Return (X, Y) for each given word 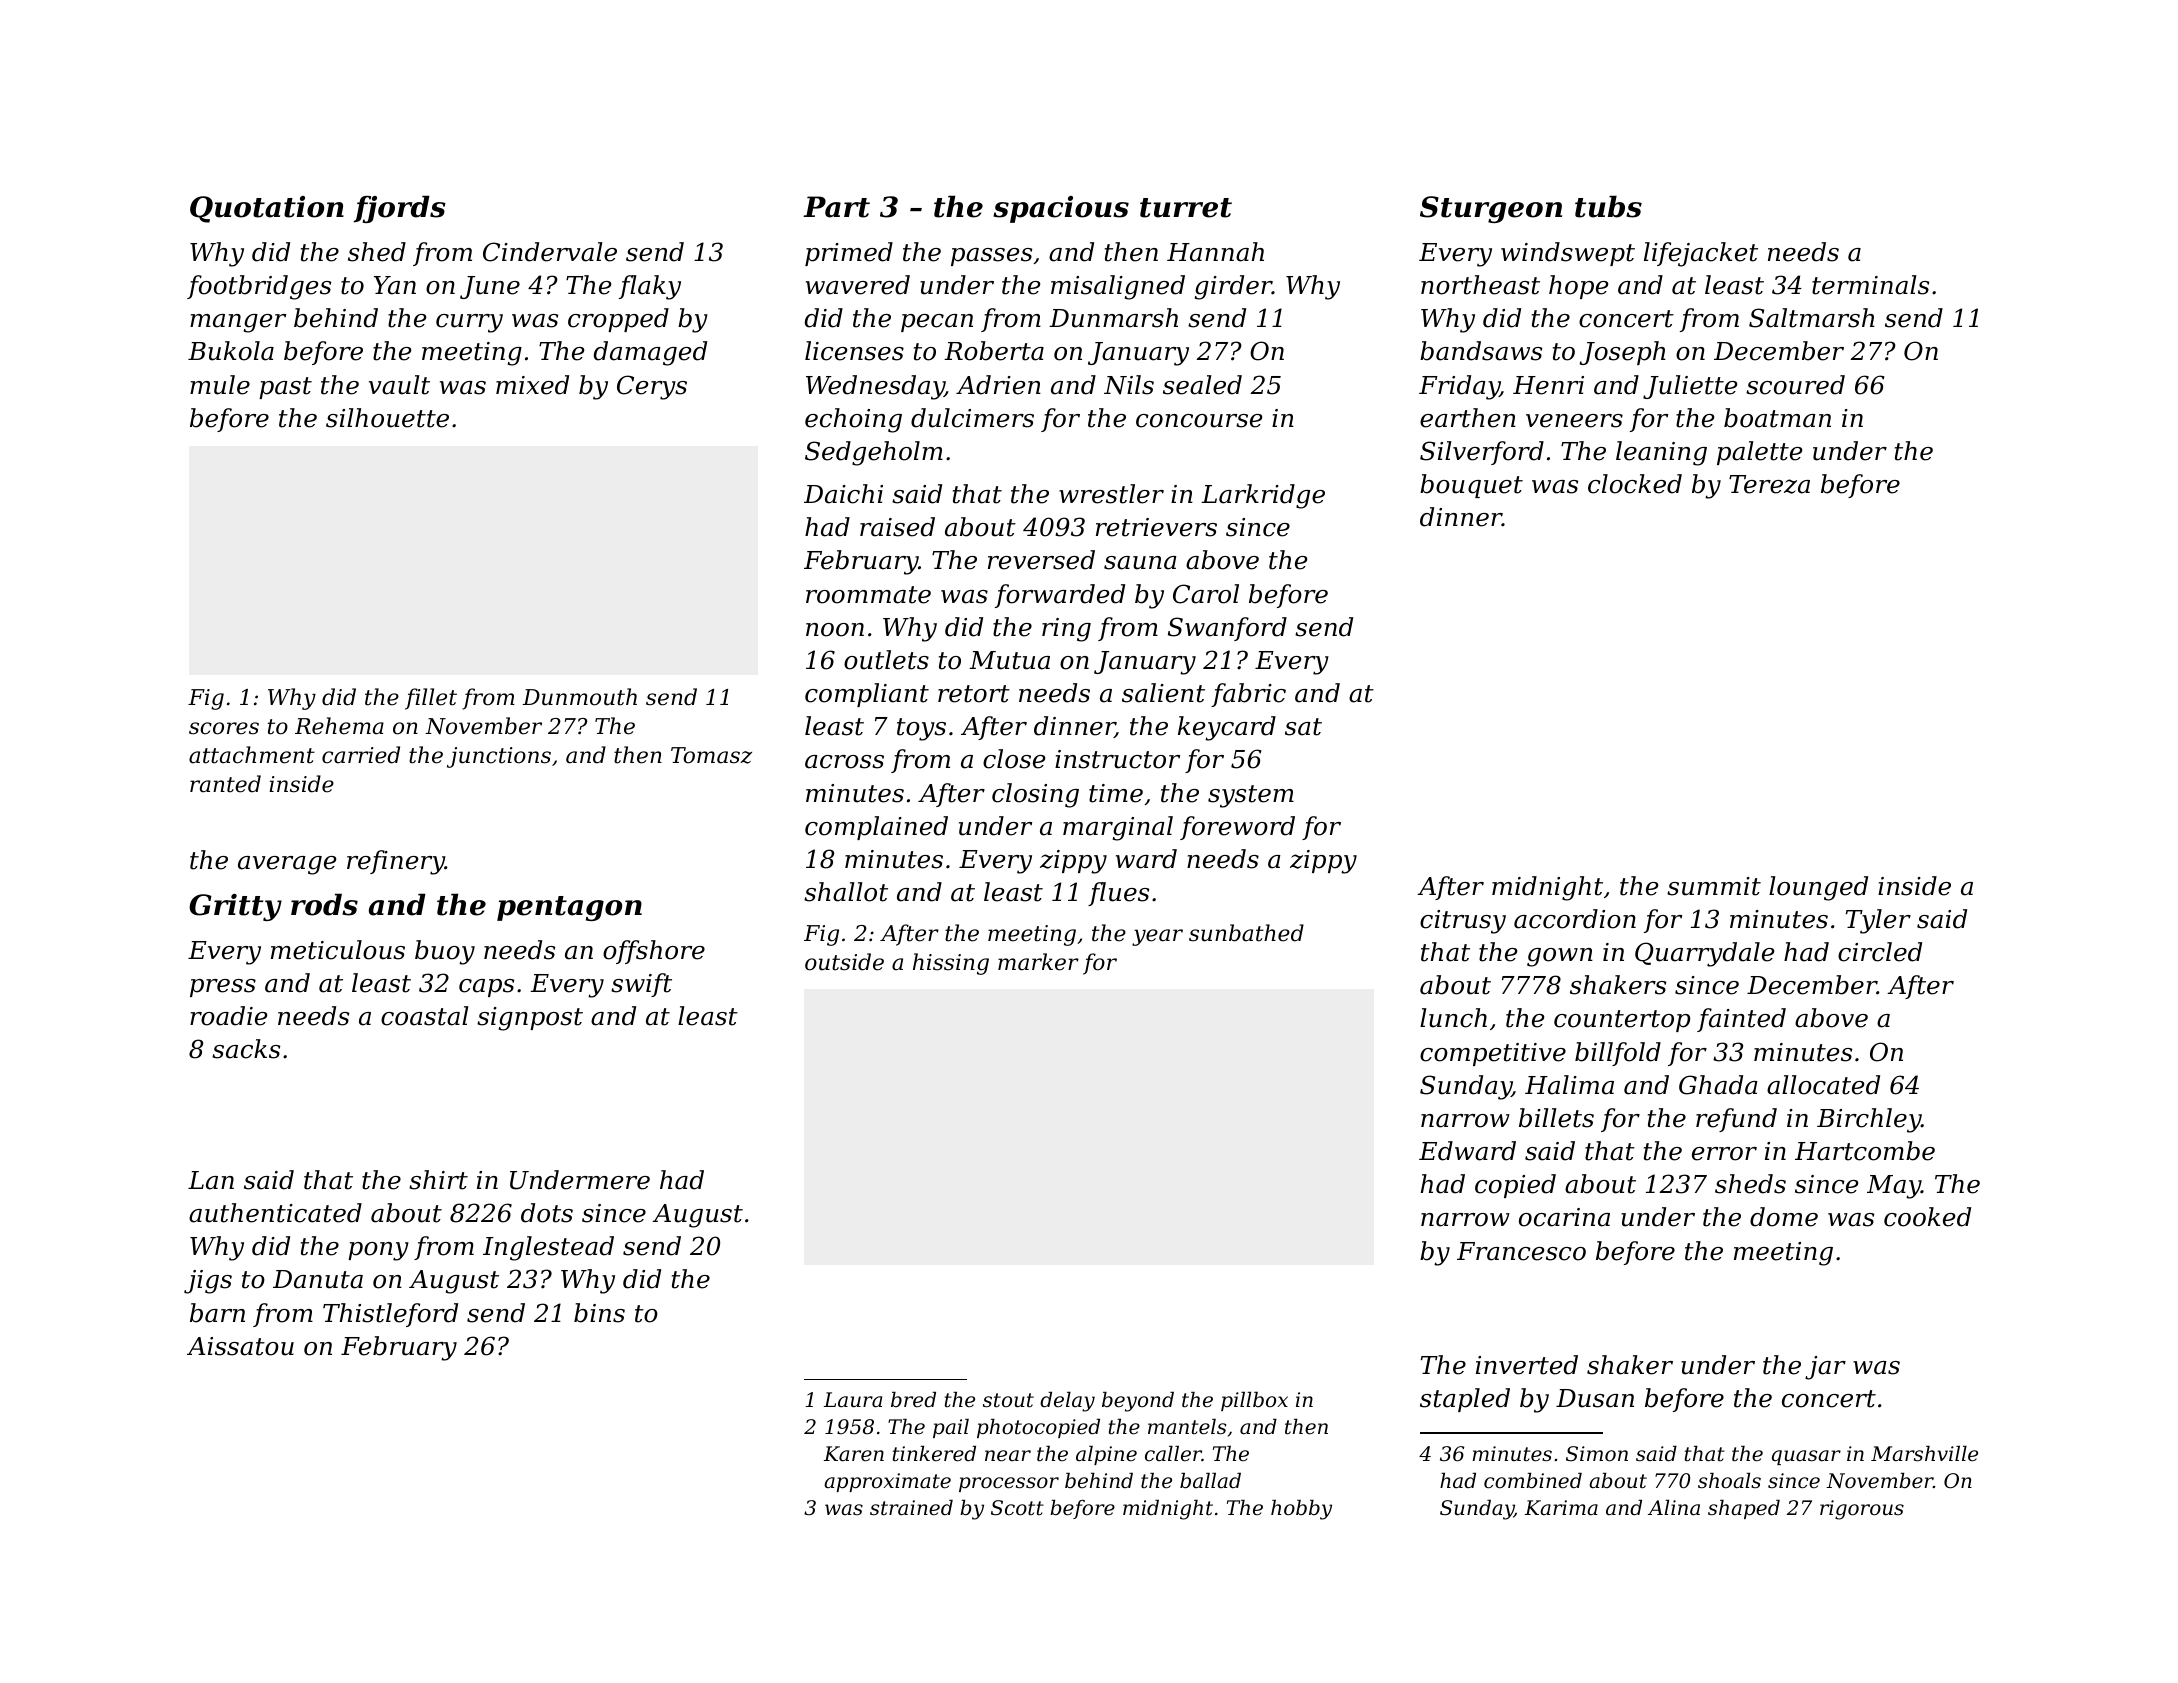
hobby (1301, 1510)
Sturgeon (1491, 209)
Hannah (1215, 252)
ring (1066, 630)
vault (399, 385)
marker (1038, 962)
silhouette (387, 418)
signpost (530, 1019)
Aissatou (240, 1346)
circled (1880, 952)
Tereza (1769, 484)
